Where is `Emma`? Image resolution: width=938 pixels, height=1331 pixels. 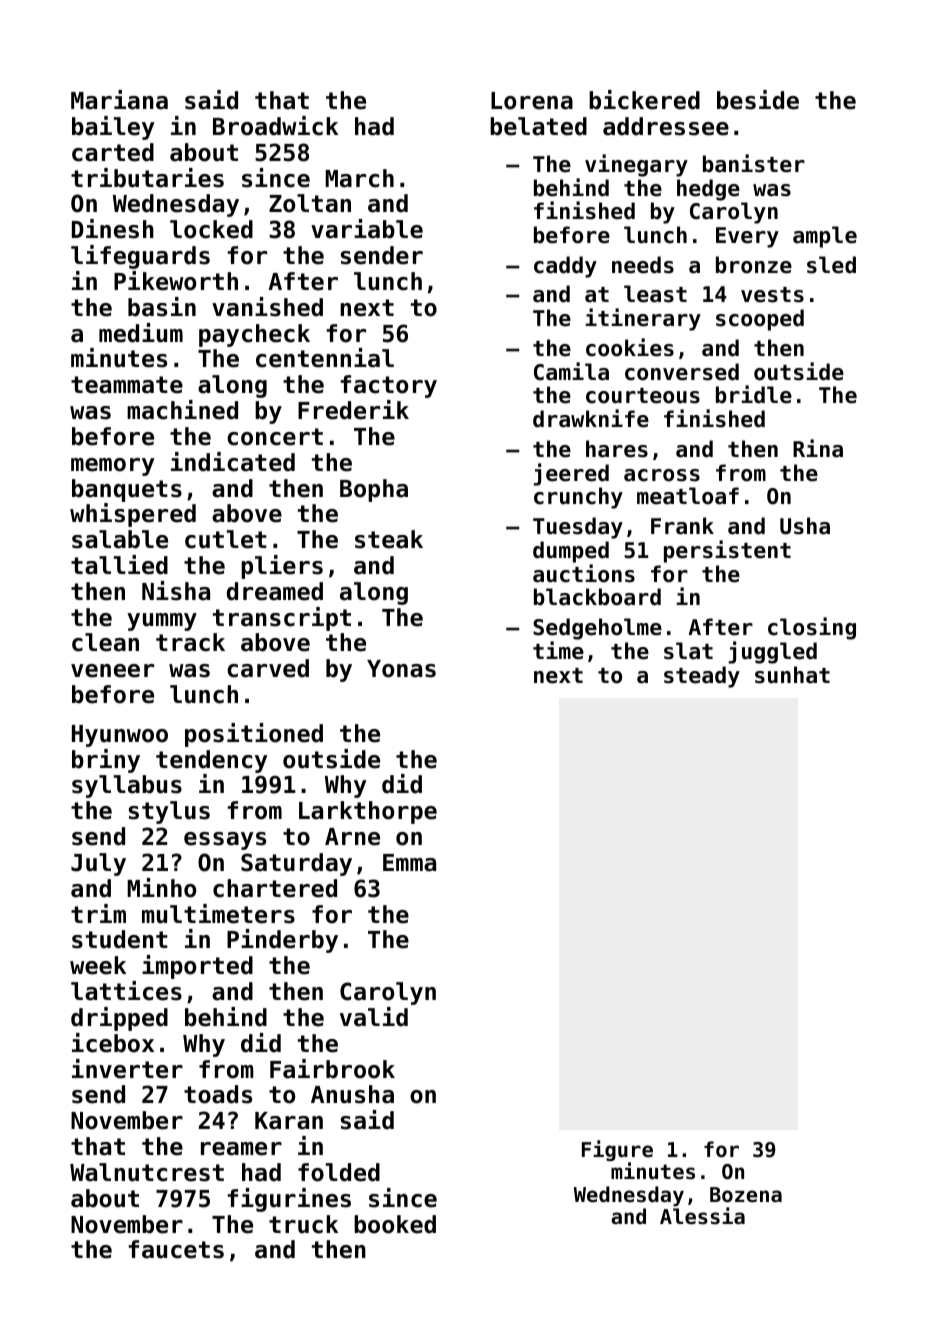
Emma is located at coordinates (409, 863).
